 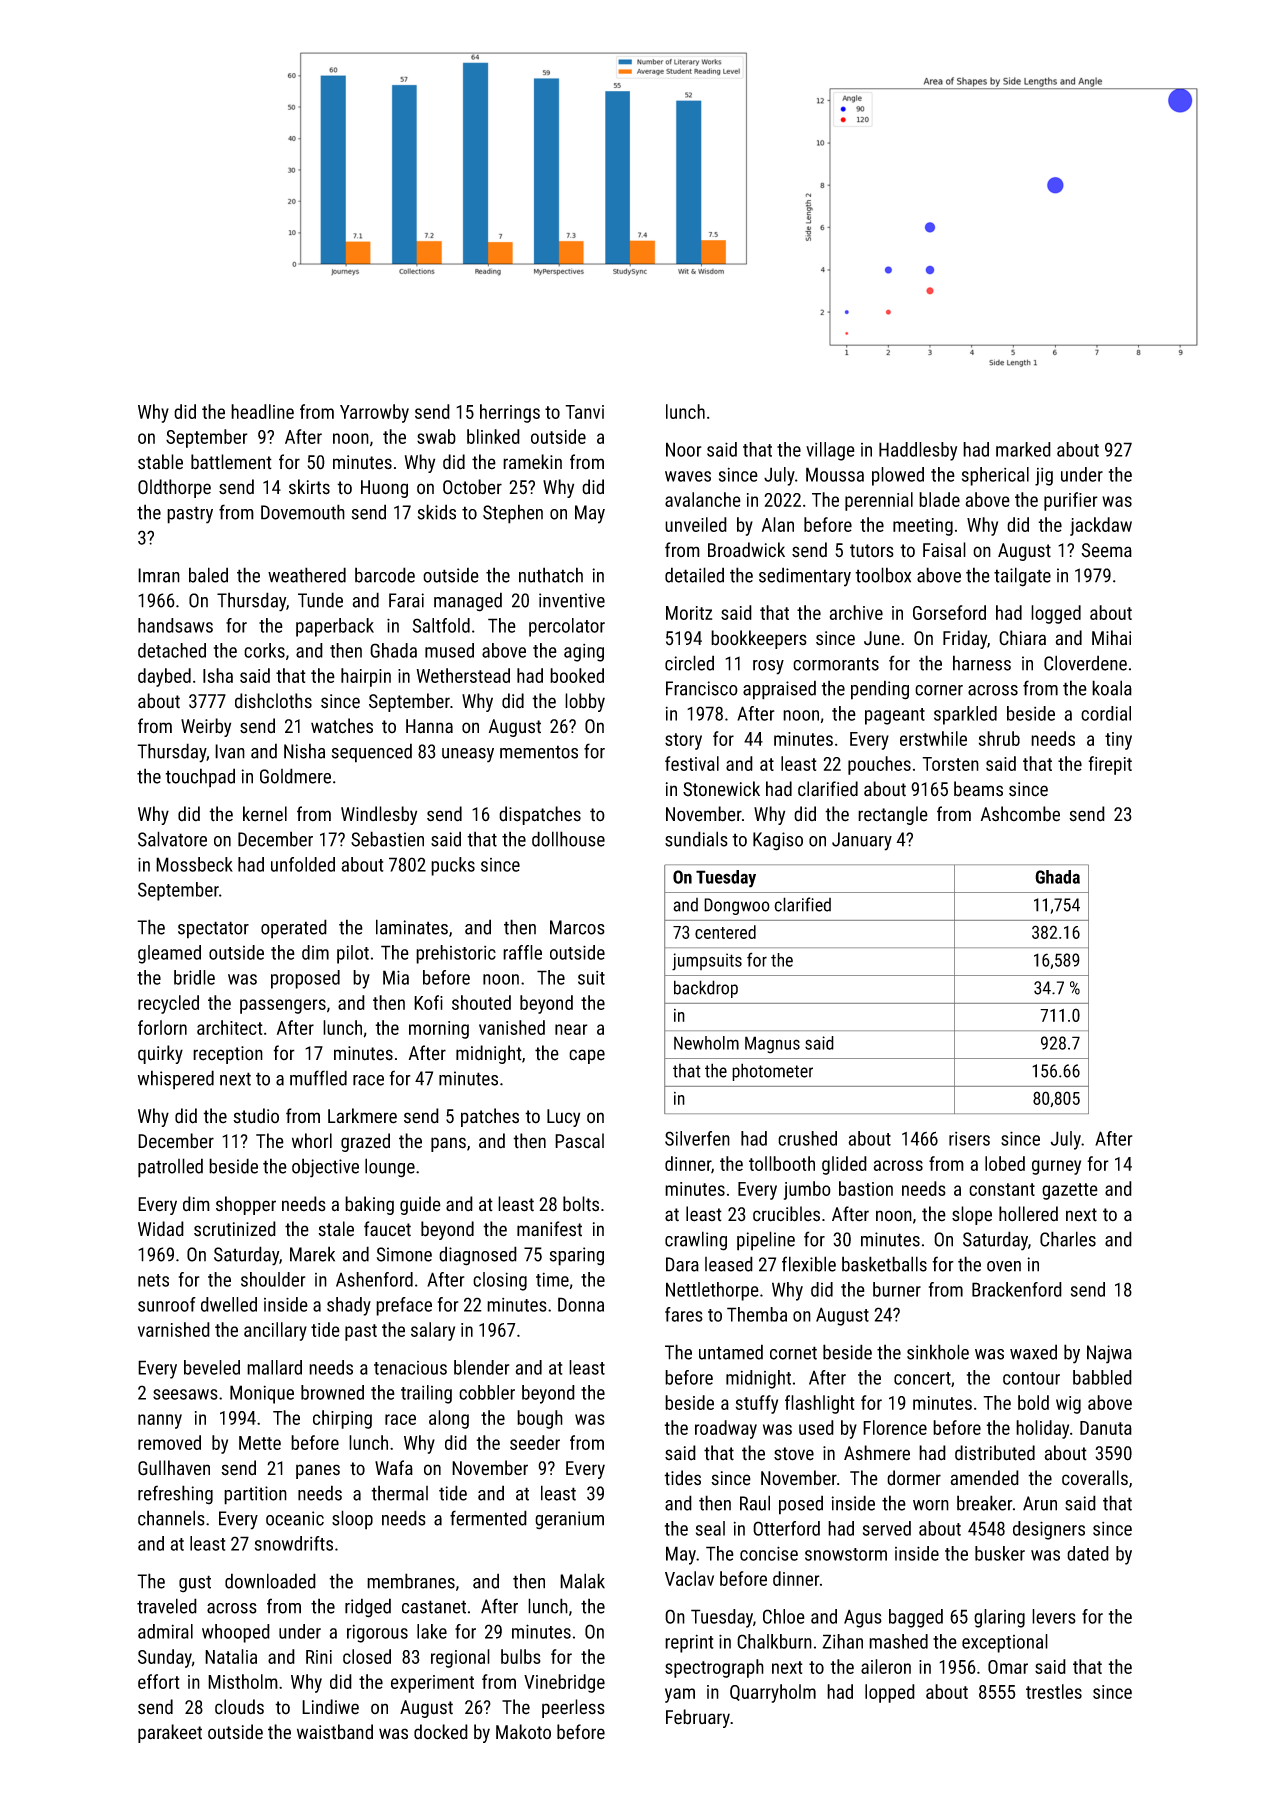 What do you see at coordinates (404, 1306) in the document?
I see `preface` at bounding box center [404, 1306].
